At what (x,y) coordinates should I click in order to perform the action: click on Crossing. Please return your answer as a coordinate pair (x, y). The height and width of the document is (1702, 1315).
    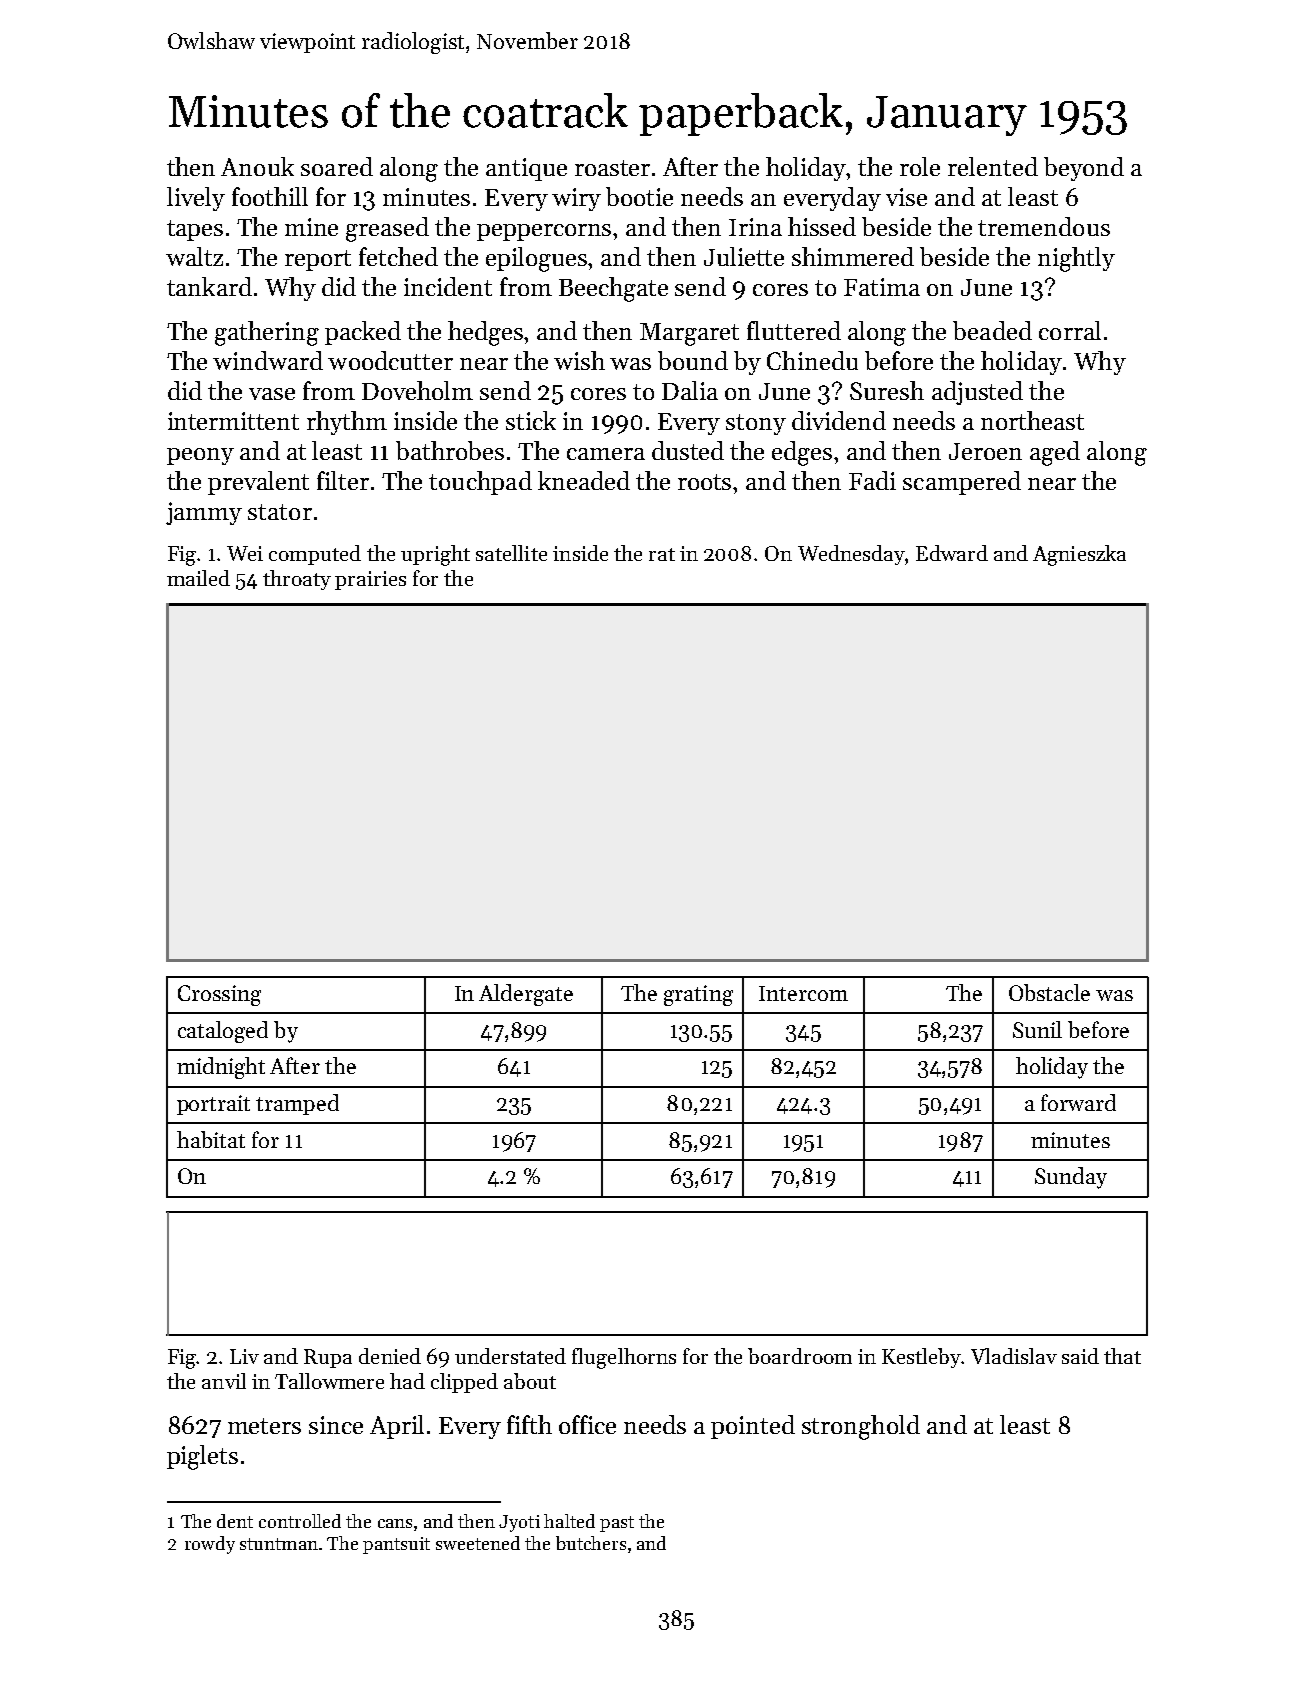
    Looking at the image, I should click on (219, 995).
